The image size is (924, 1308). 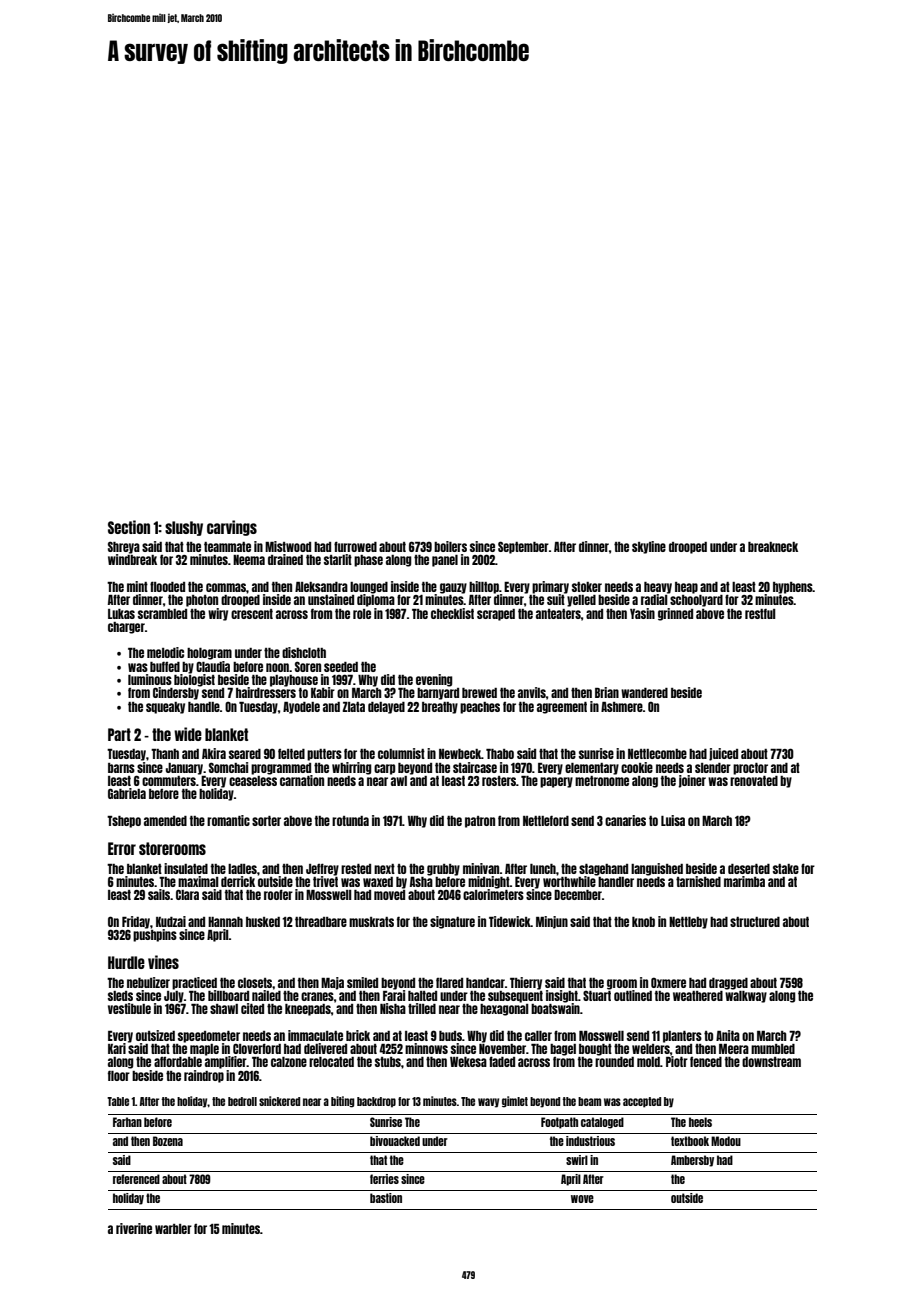 I want to click on phase, so click(x=368, y=561).
